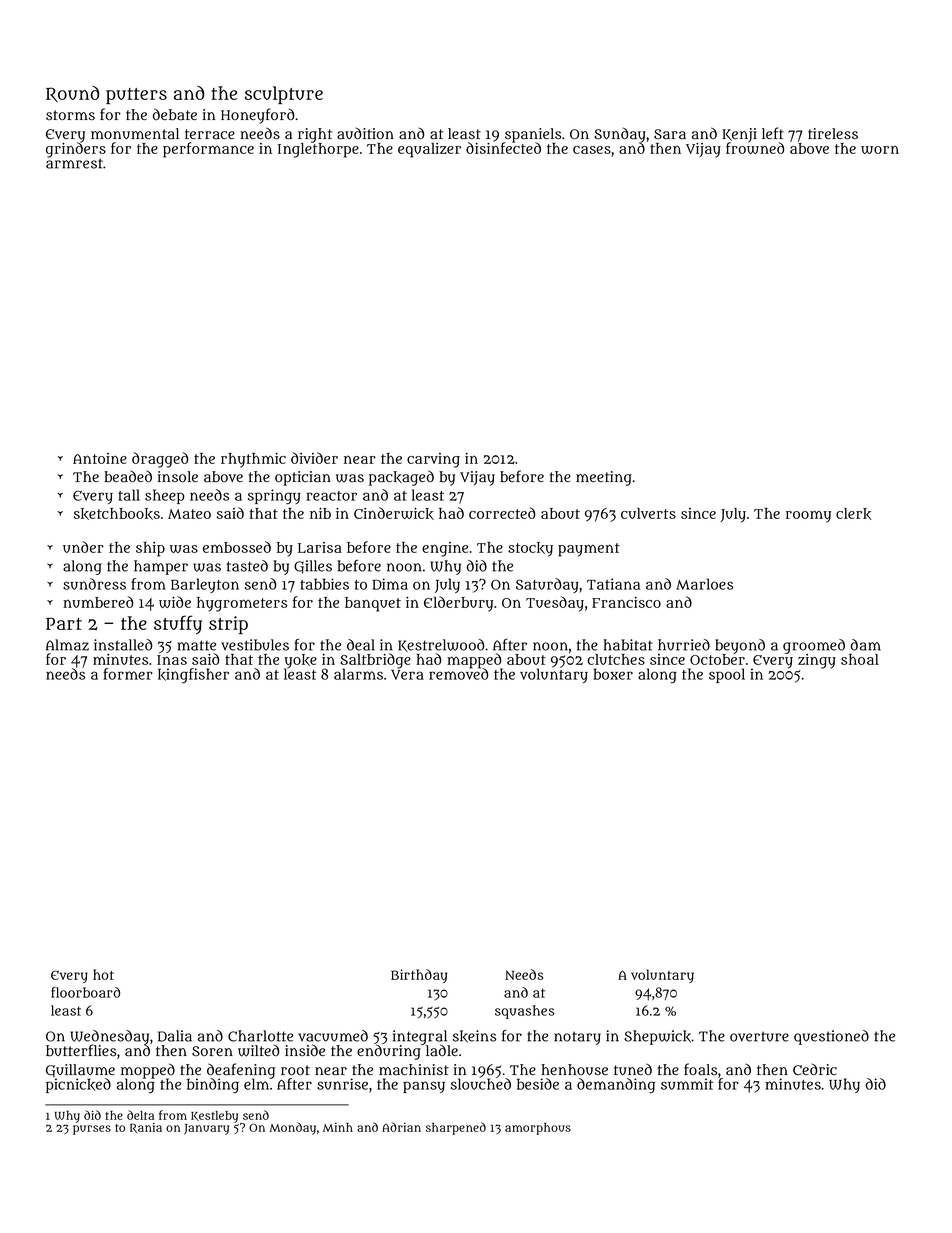  Describe the element at coordinates (808, 516) in the image. I see `roomy` at that location.
